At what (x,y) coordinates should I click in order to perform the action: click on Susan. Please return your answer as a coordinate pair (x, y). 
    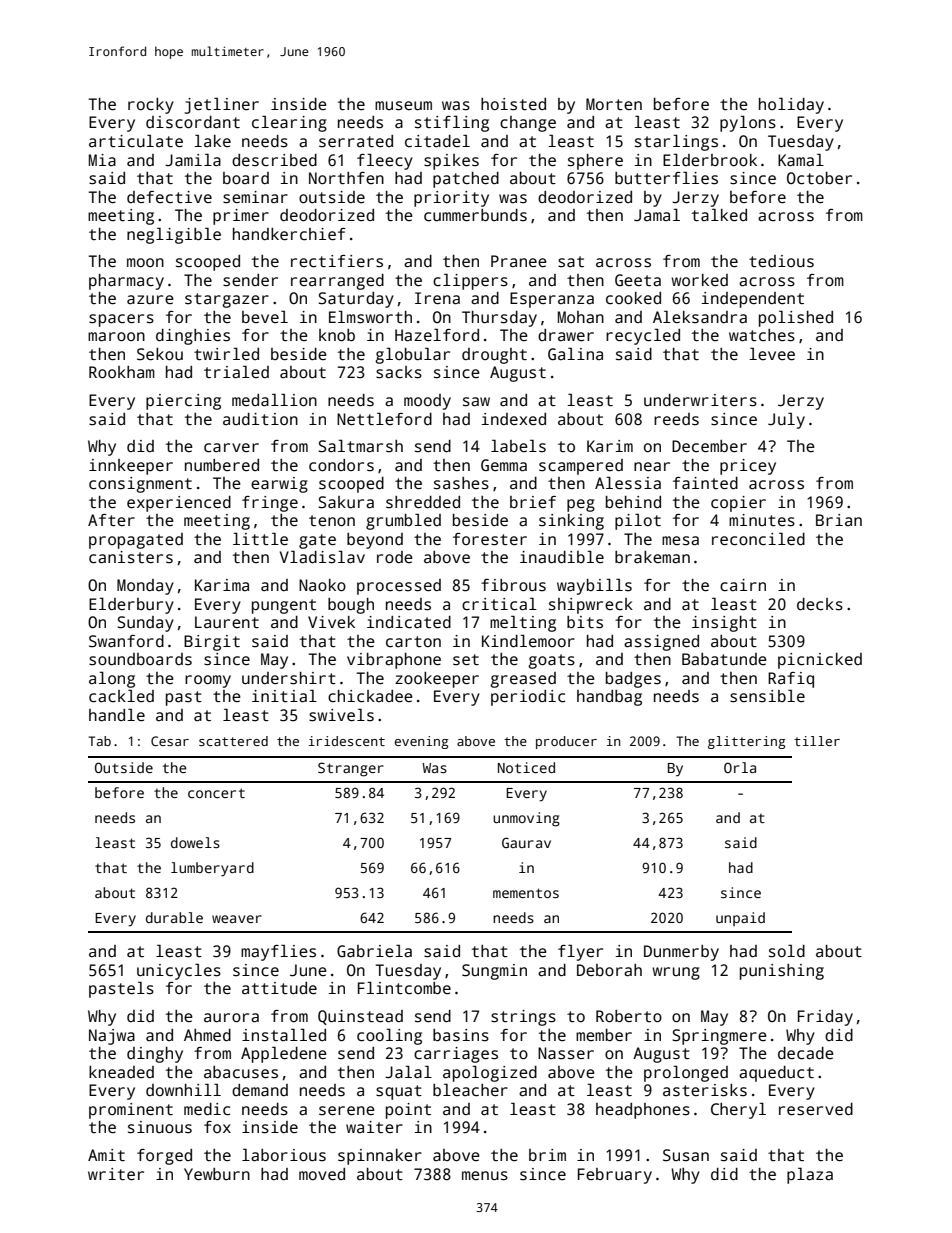
    Looking at the image, I should click on (686, 1155).
